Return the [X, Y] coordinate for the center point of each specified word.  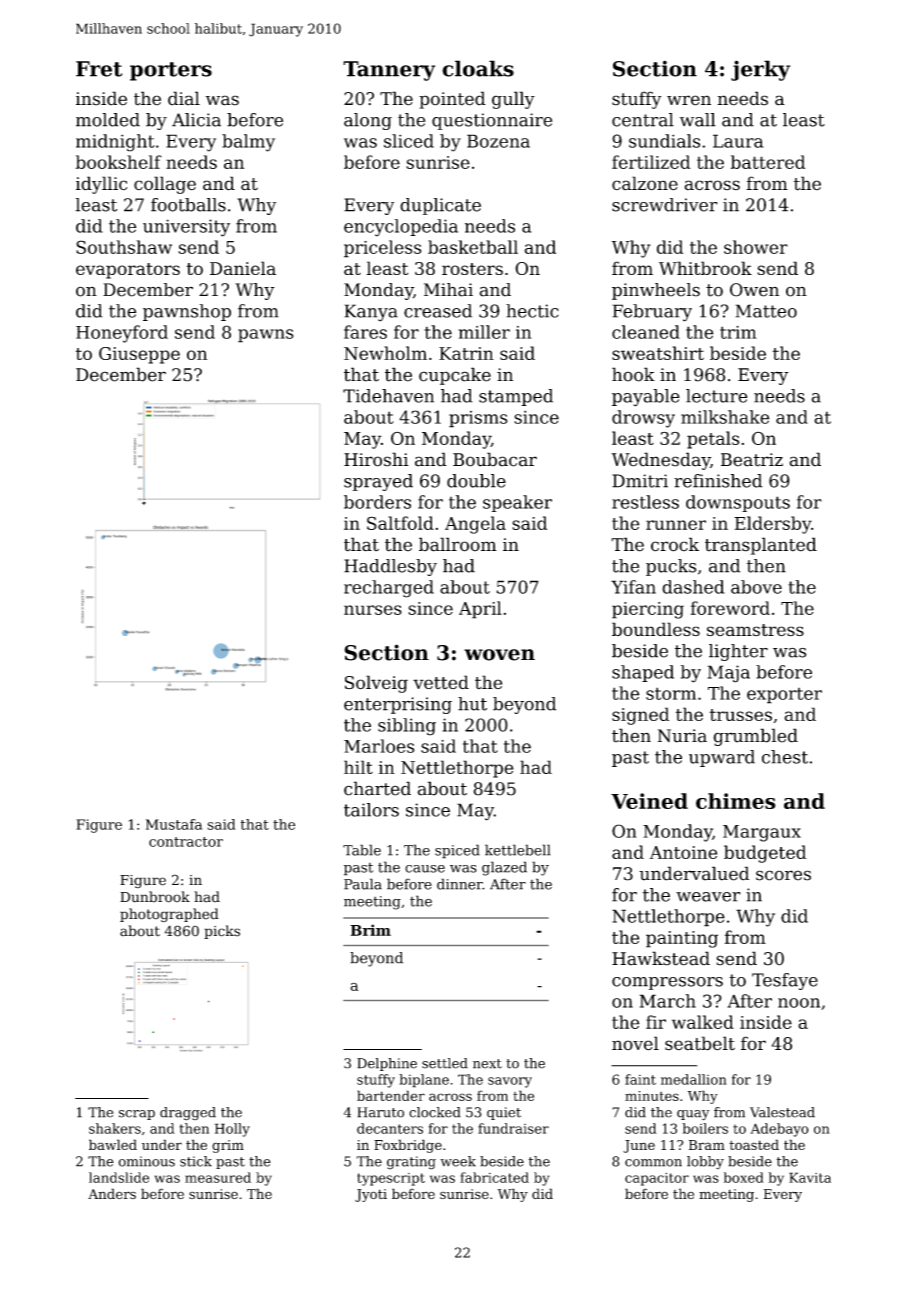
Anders [112, 1193]
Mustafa [174, 824]
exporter [784, 696]
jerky [760, 70]
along [368, 121]
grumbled [755, 737]
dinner [460, 884]
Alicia [196, 120]
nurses [373, 610]
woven [499, 655]
